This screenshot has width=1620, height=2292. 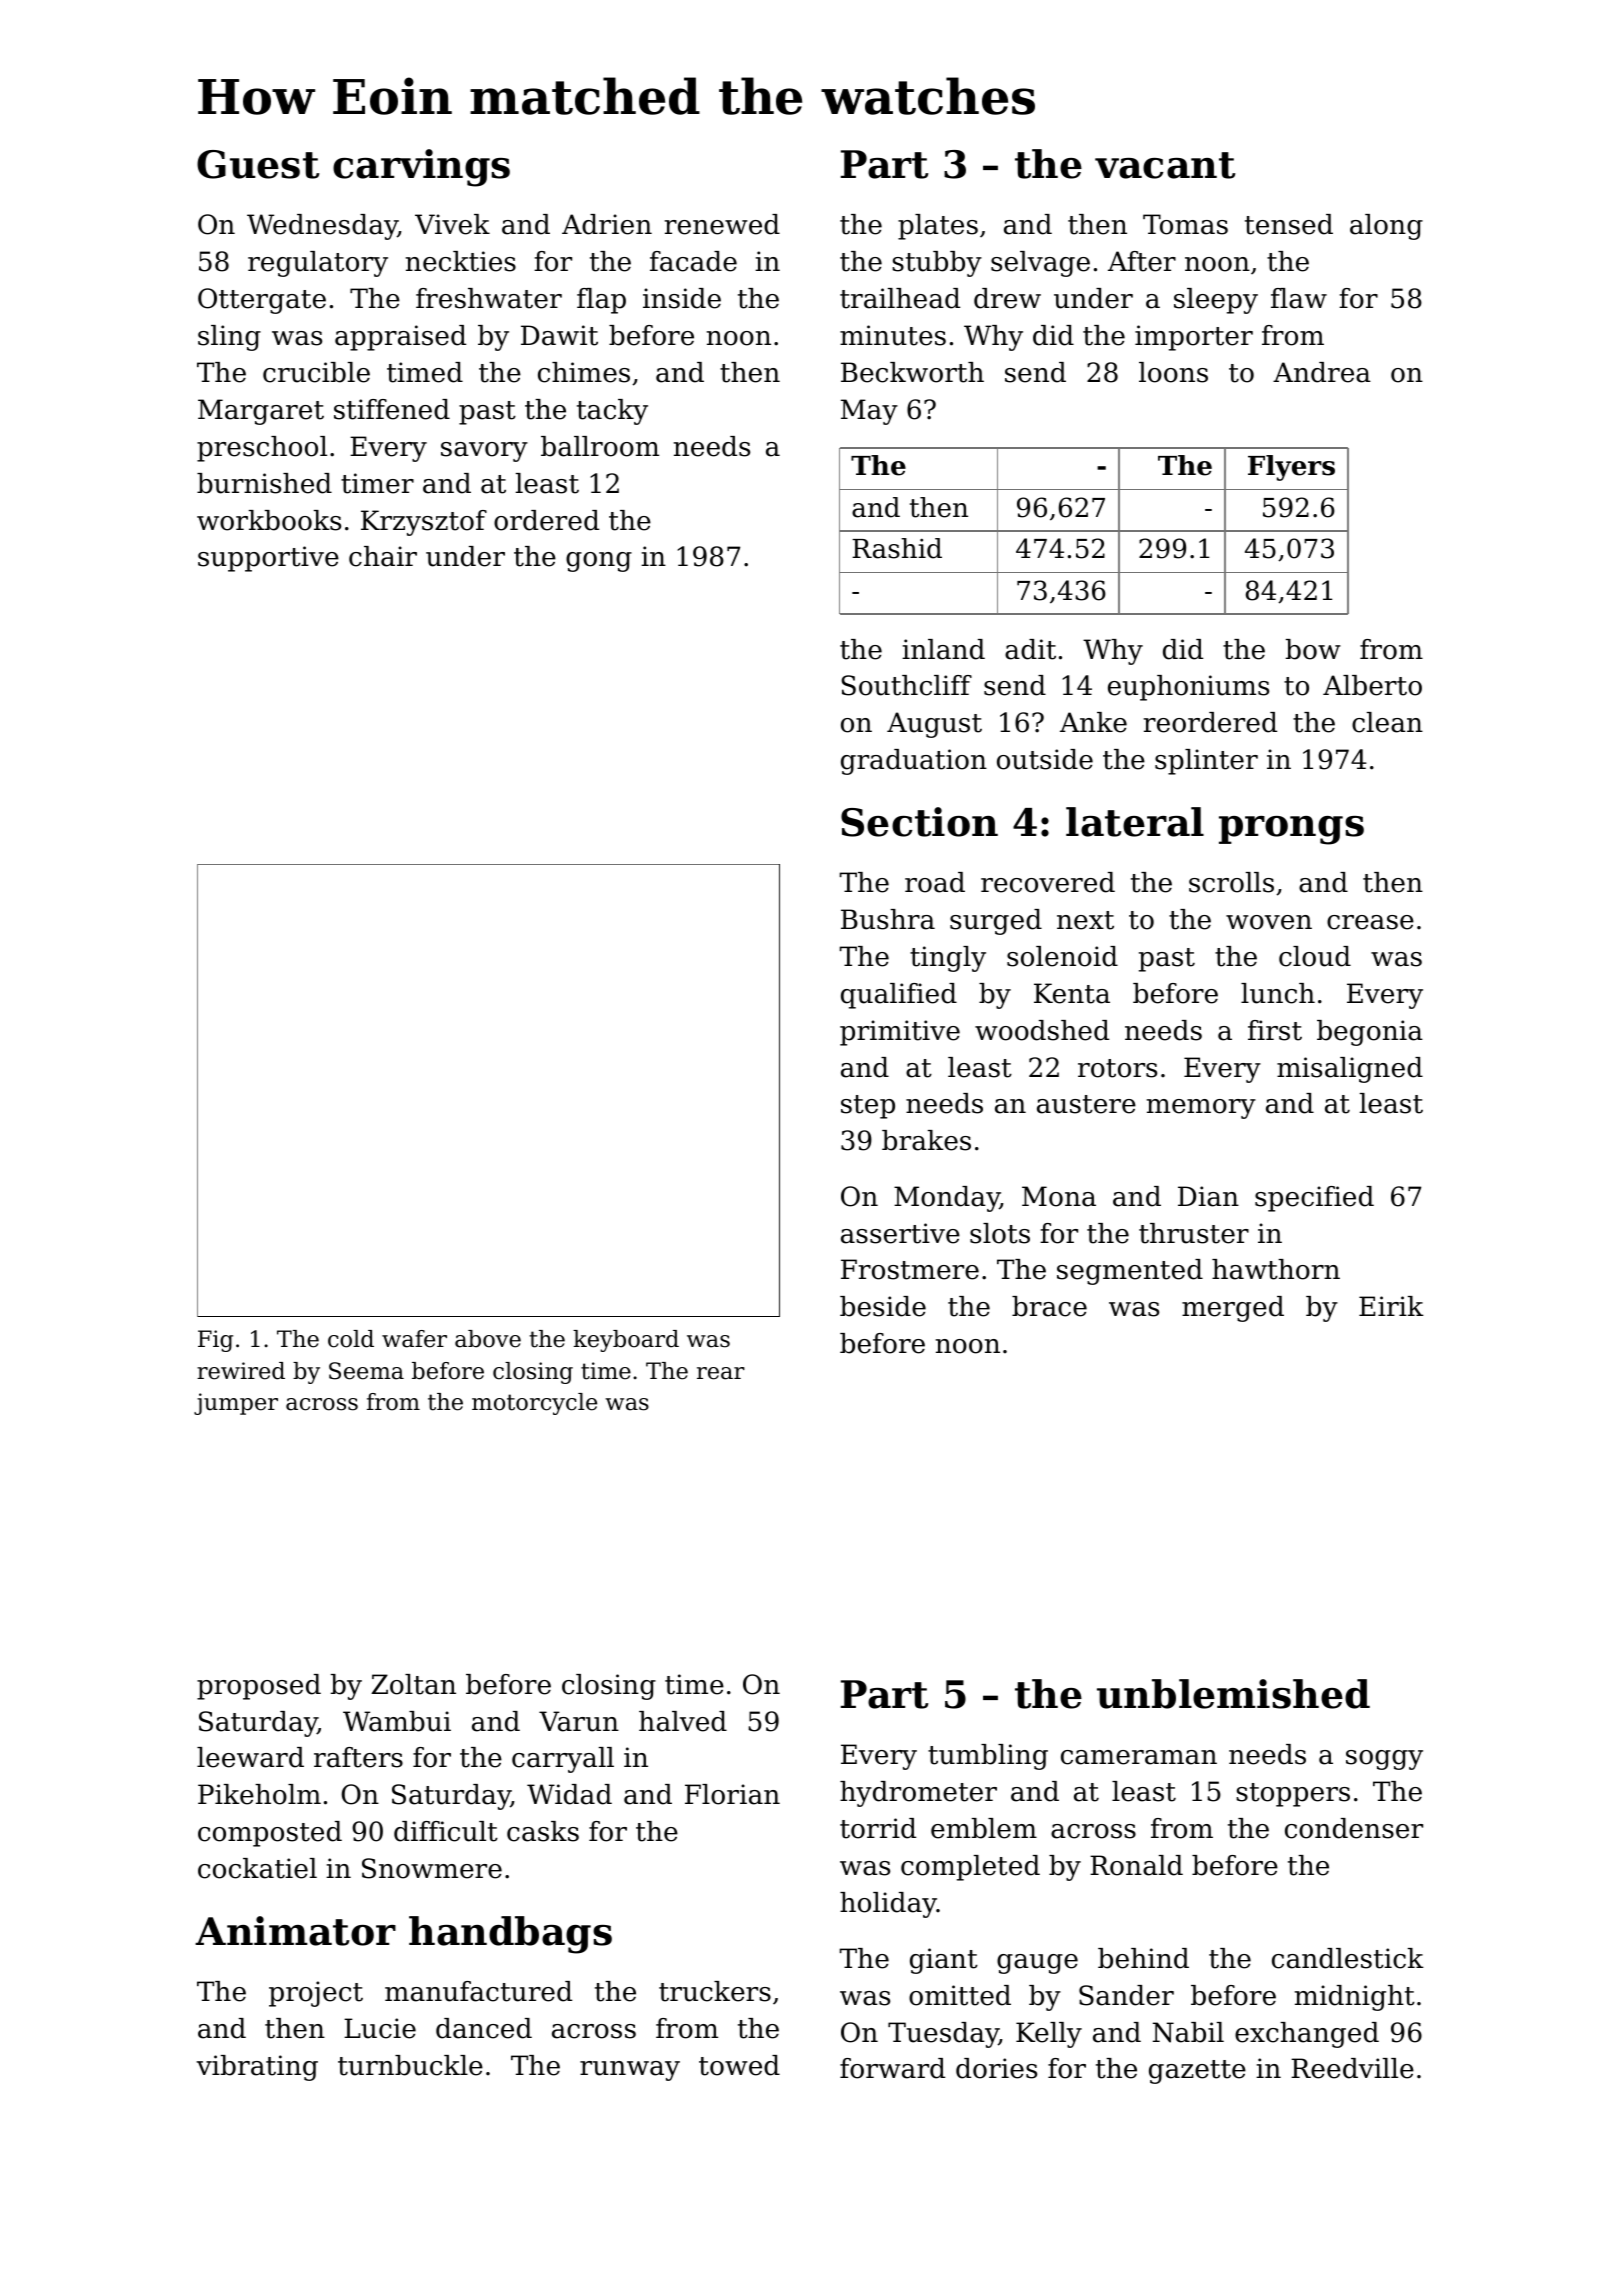 I want to click on vibrating, so click(x=257, y=2068).
